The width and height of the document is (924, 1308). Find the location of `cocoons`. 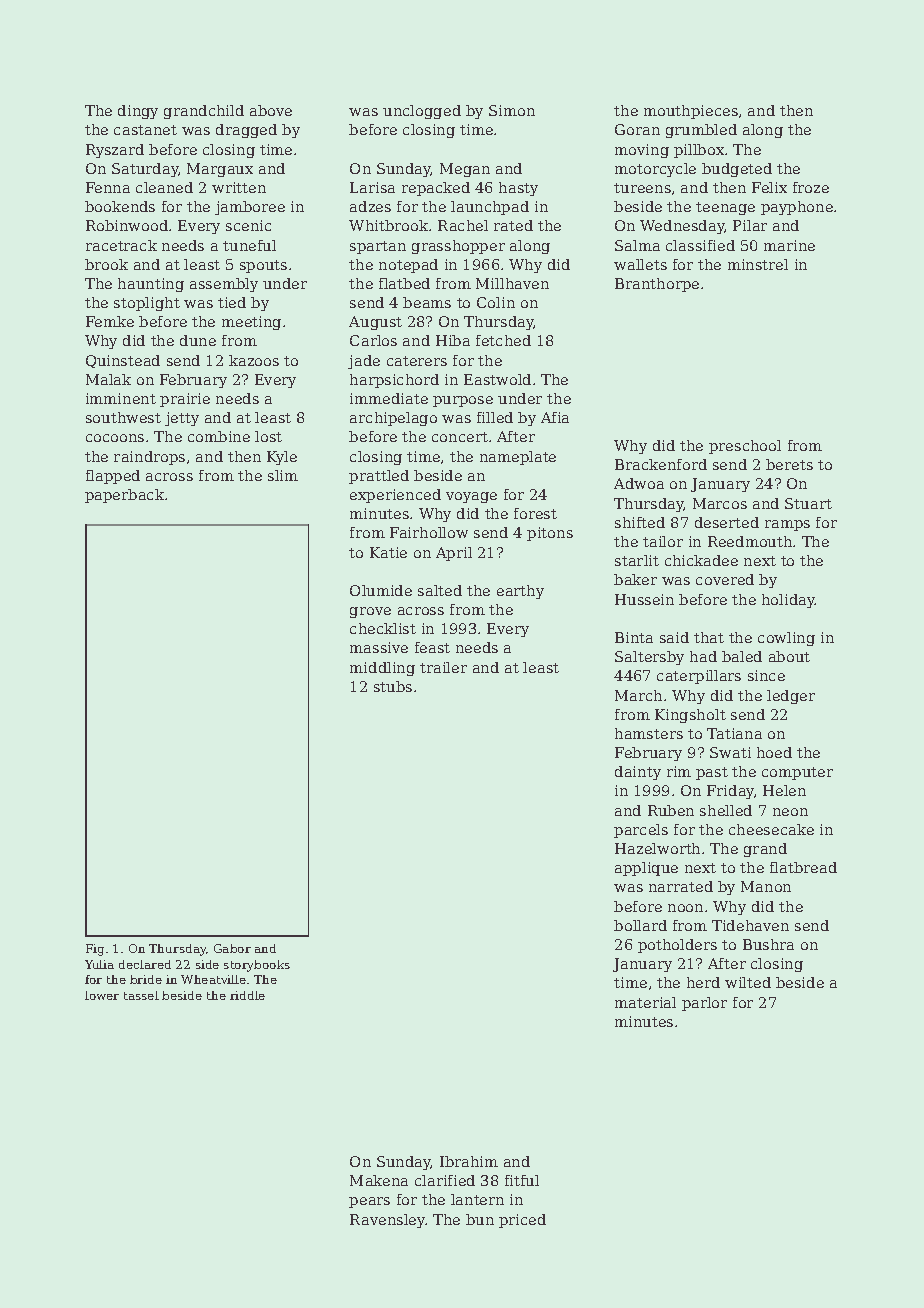

cocoons is located at coordinates (115, 438).
